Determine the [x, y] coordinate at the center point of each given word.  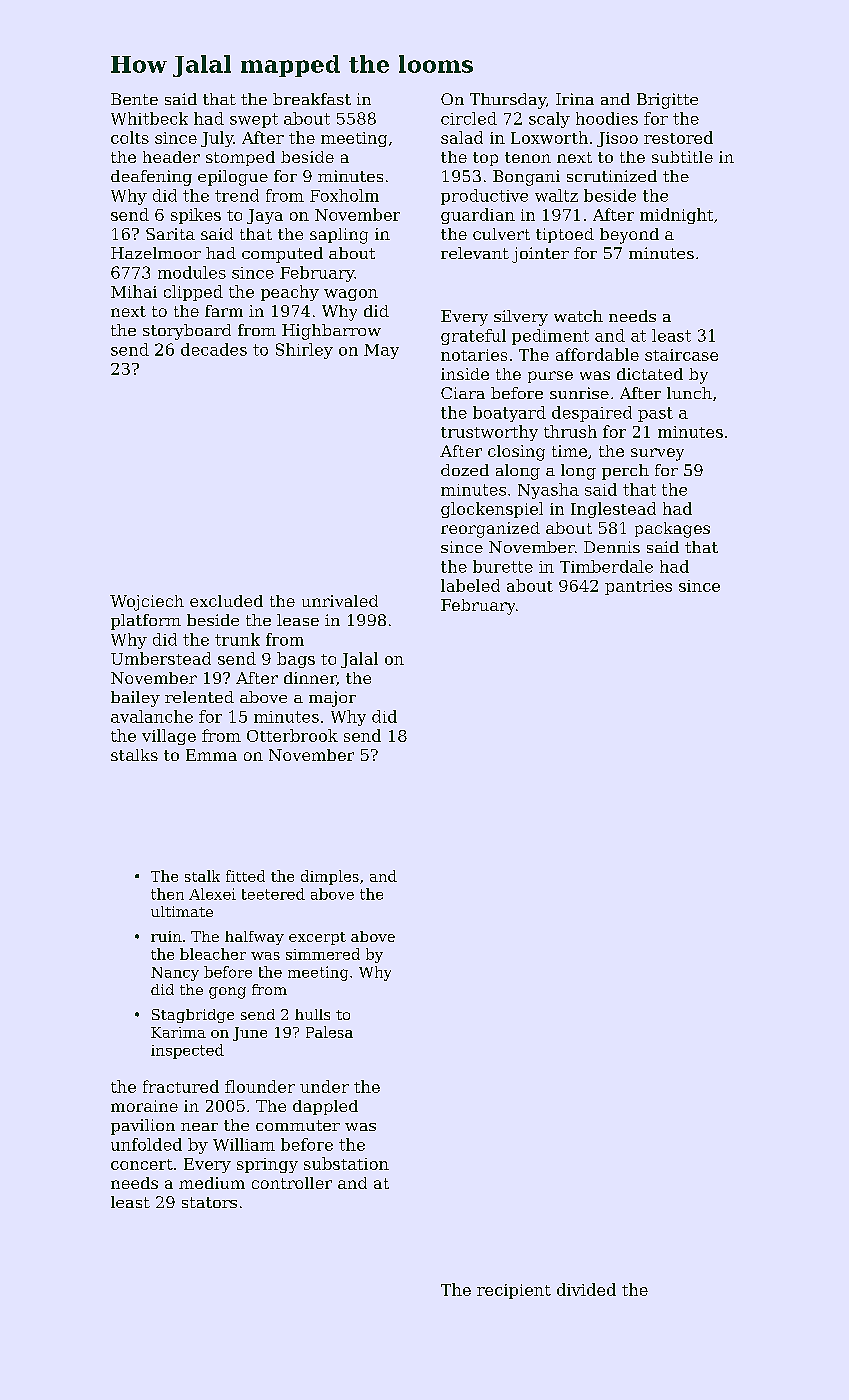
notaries [474, 355]
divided [586, 1289]
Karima [178, 1032]
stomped [240, 158]
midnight [676, 216]
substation [346, 1163]
